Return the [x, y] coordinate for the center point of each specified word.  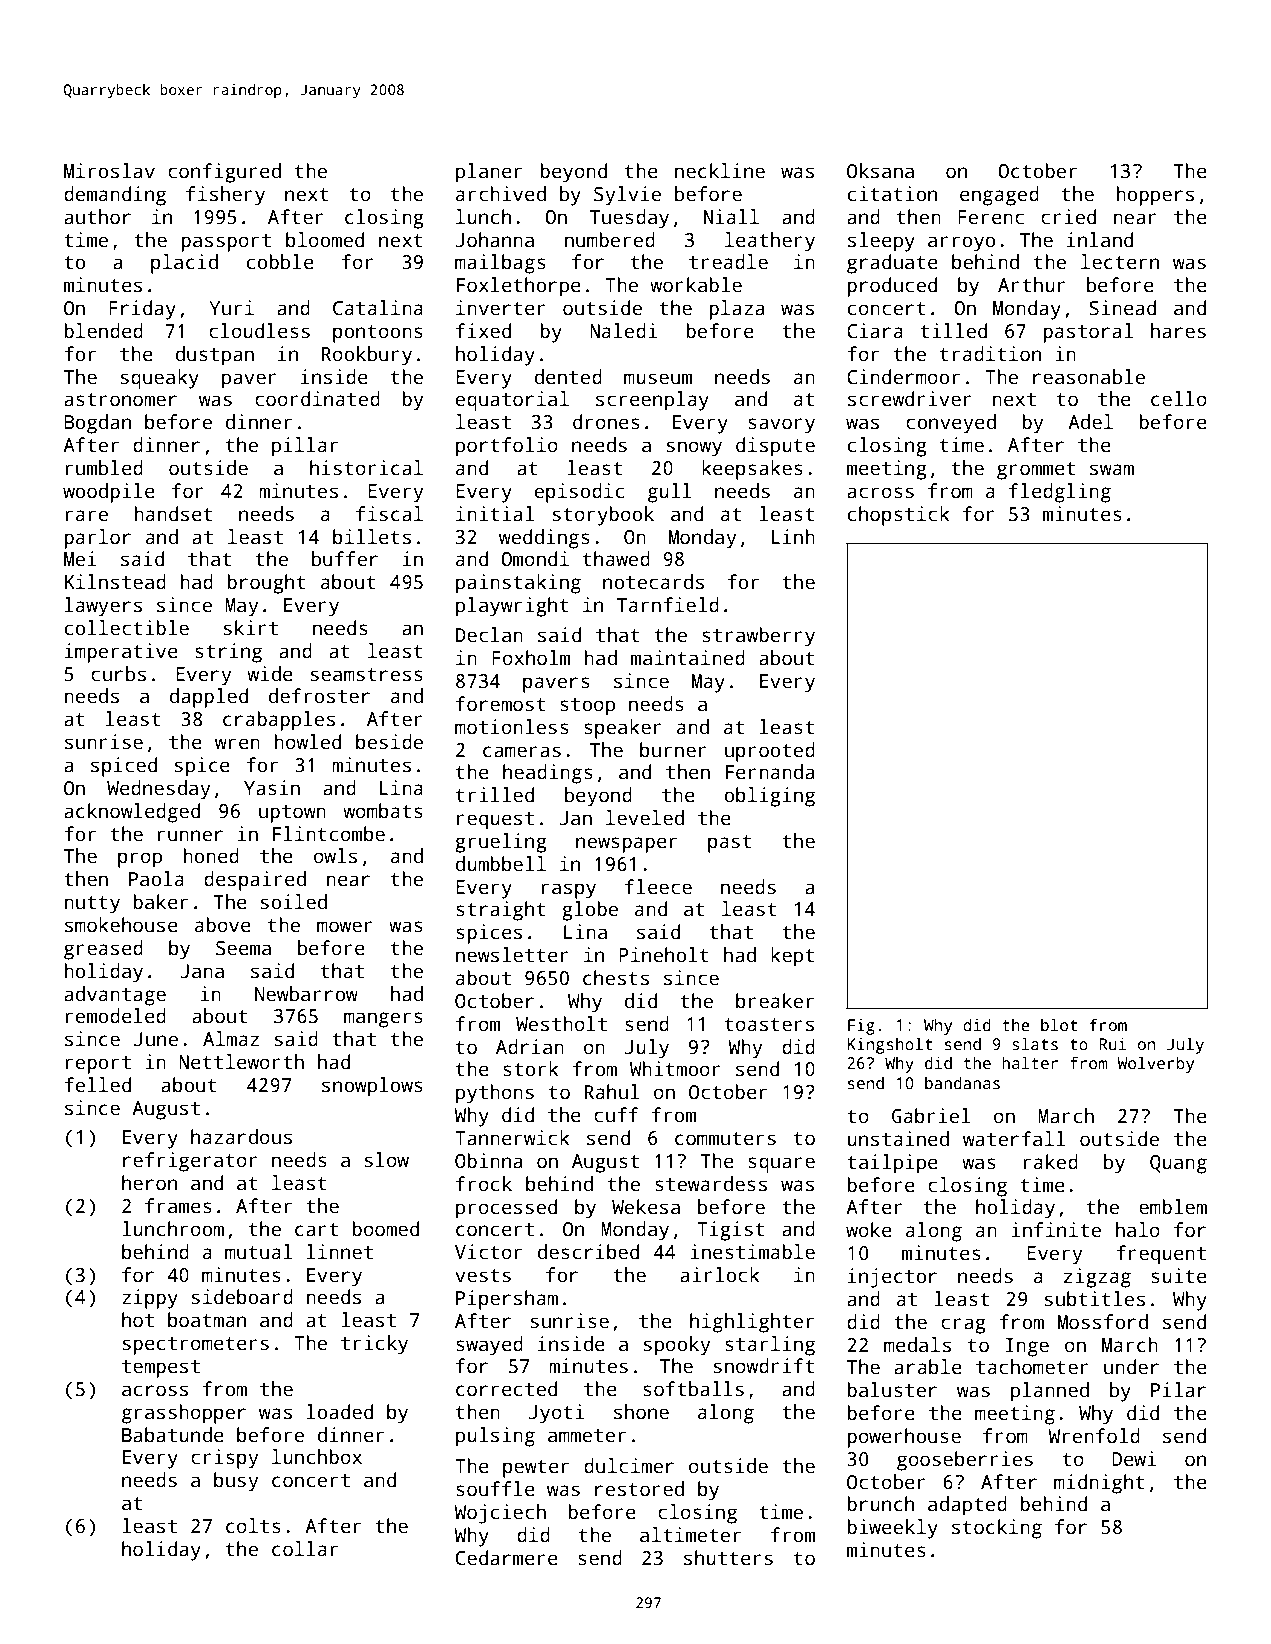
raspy [568, 891]
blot [1059, 1024]
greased [103, 950]
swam [1112, 470]
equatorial [512, 401]
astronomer [120, 400]
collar [305, 1549]
